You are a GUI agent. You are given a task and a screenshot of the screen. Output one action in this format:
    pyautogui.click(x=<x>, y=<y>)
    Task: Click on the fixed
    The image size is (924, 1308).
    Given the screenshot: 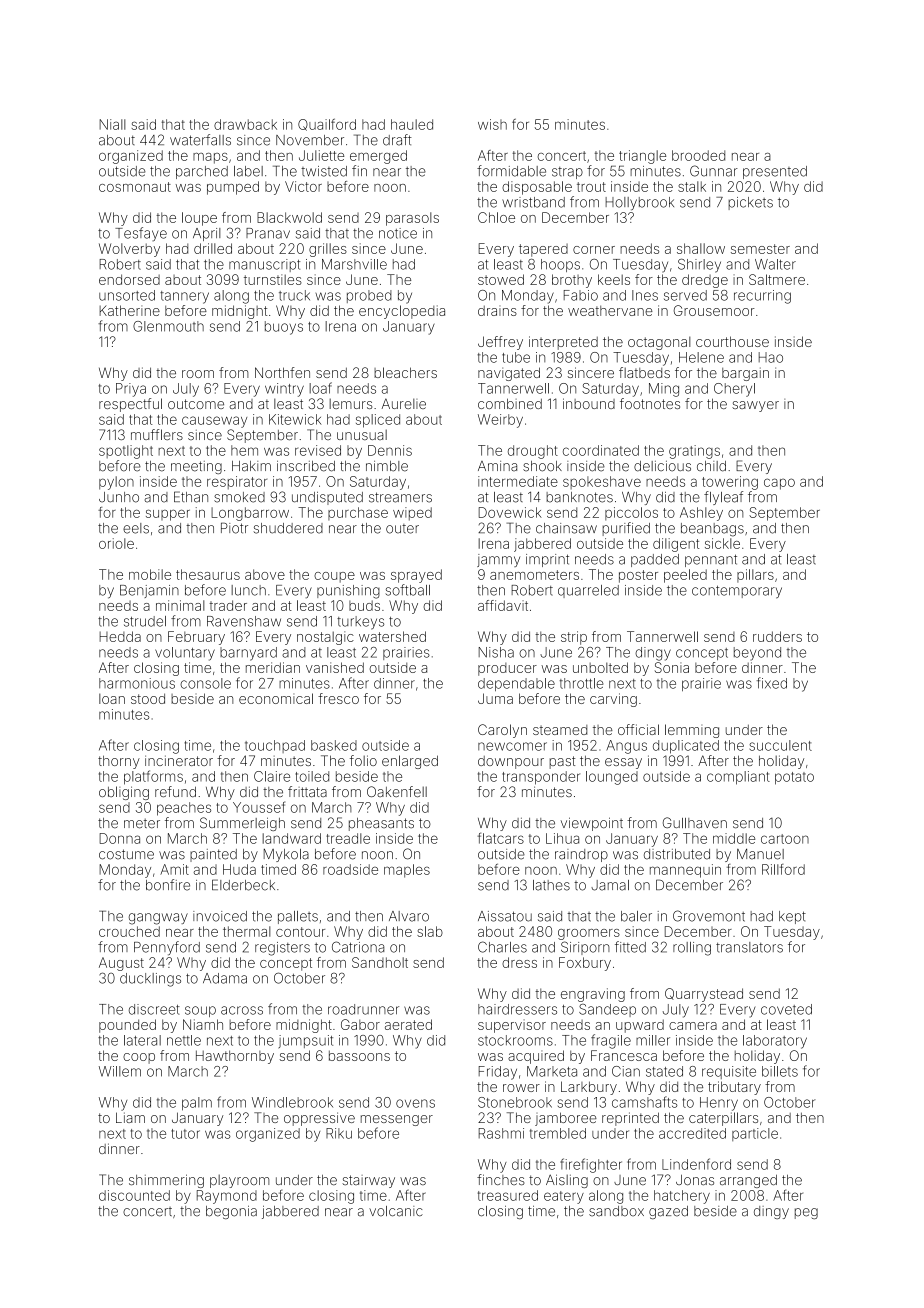 What is the action you would take?
    pyautogui.click(x=772, y=683)
